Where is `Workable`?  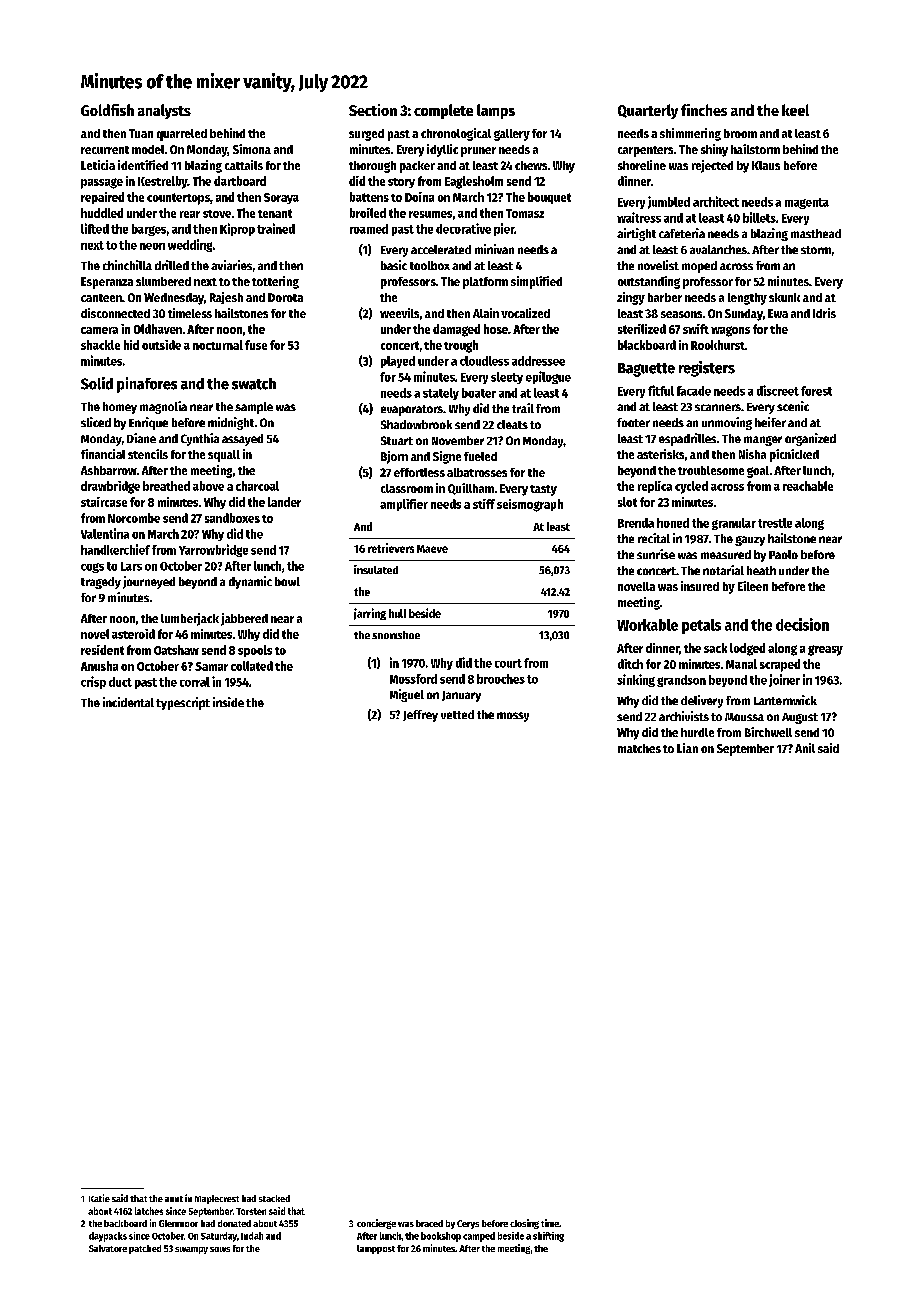
Workable is located at coordinates (647, 625).
